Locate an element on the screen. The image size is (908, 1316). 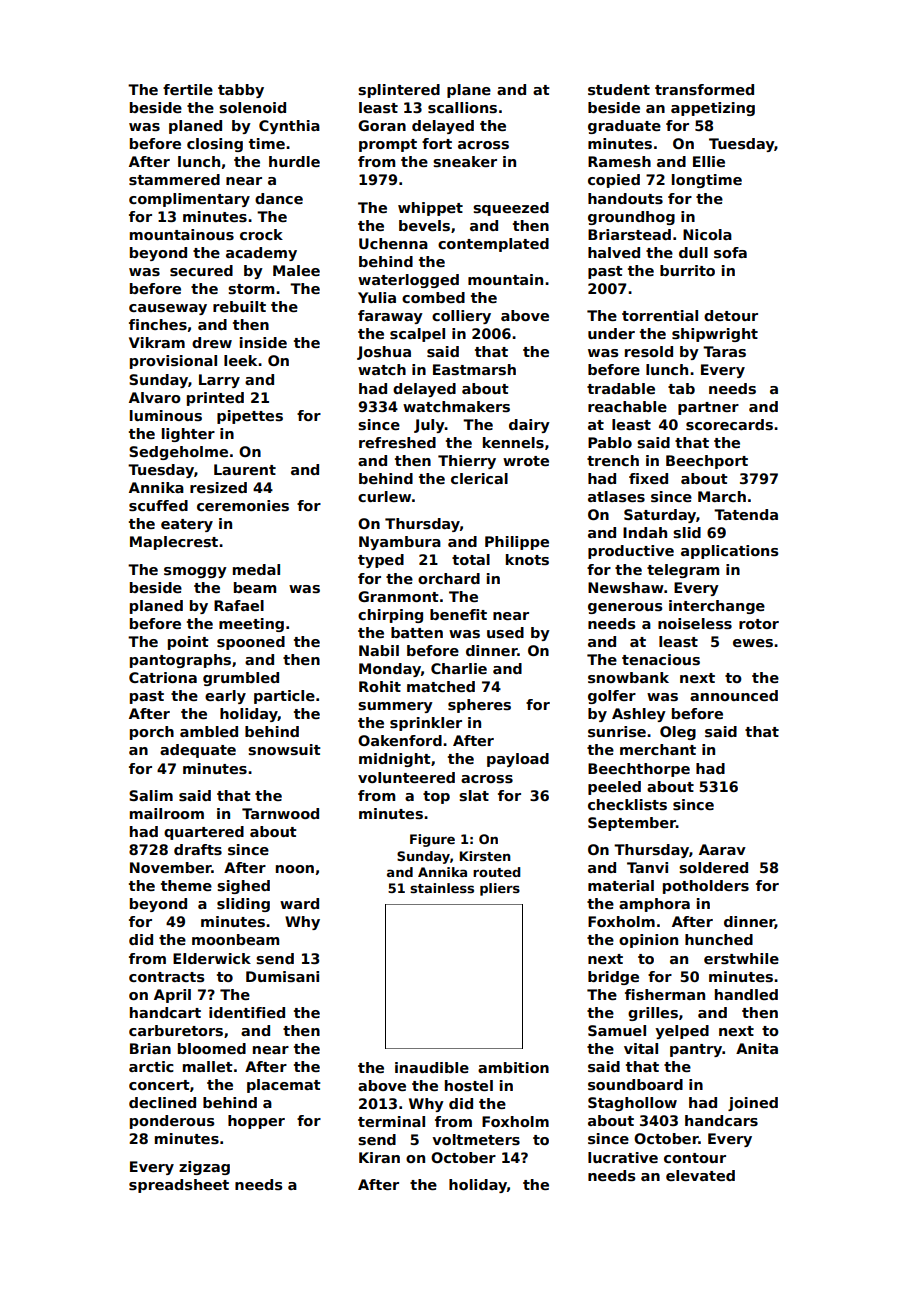
material is located at coordinates (621, 885).
